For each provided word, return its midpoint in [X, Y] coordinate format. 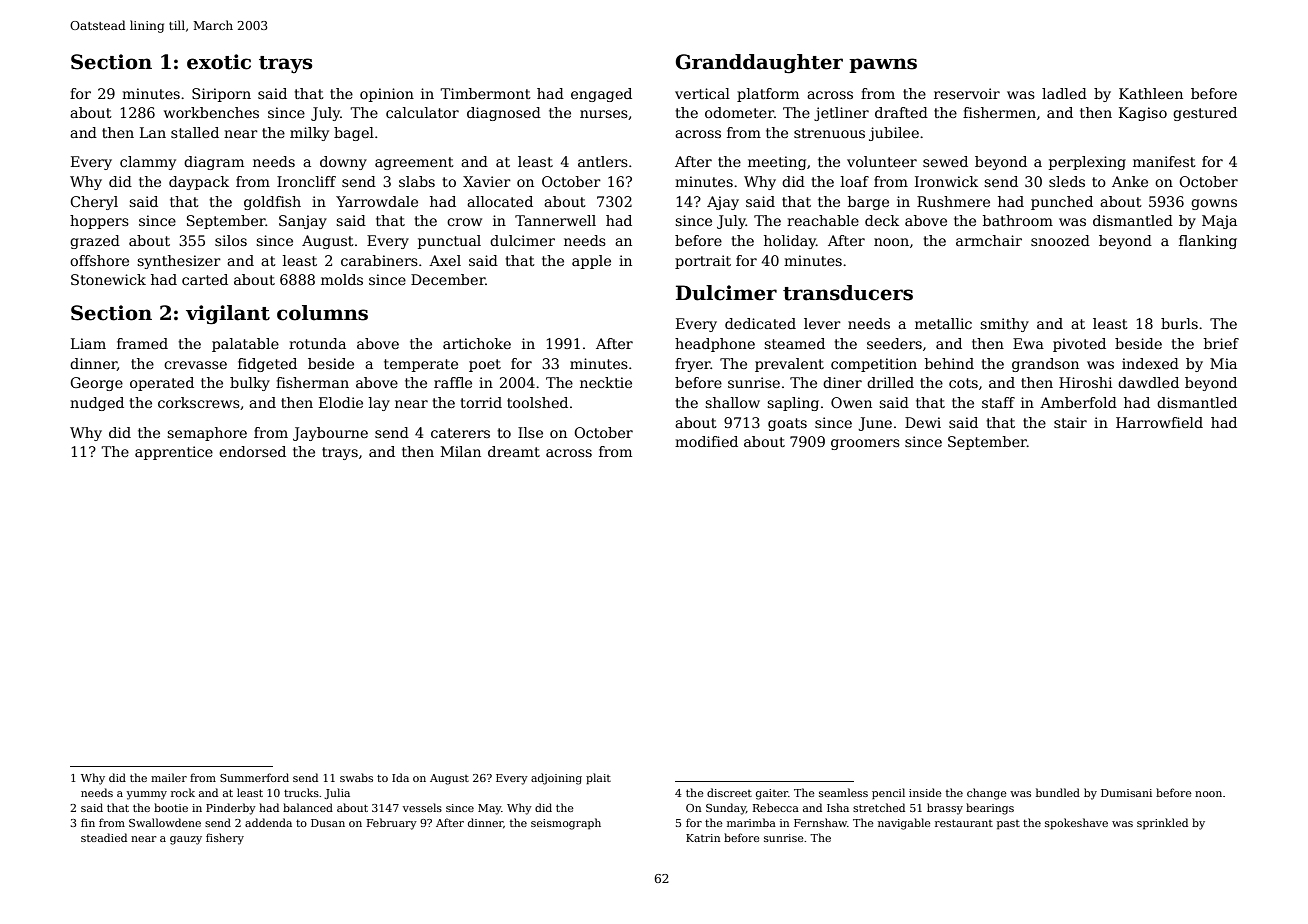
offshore [99, 260]
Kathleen [1151, 93]
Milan [461, 451]
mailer [169, 777]
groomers [865, 444]
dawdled [1148, 382]
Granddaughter [759, 64]
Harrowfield [1159, 422]
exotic [219, 62]
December [448, 279]
